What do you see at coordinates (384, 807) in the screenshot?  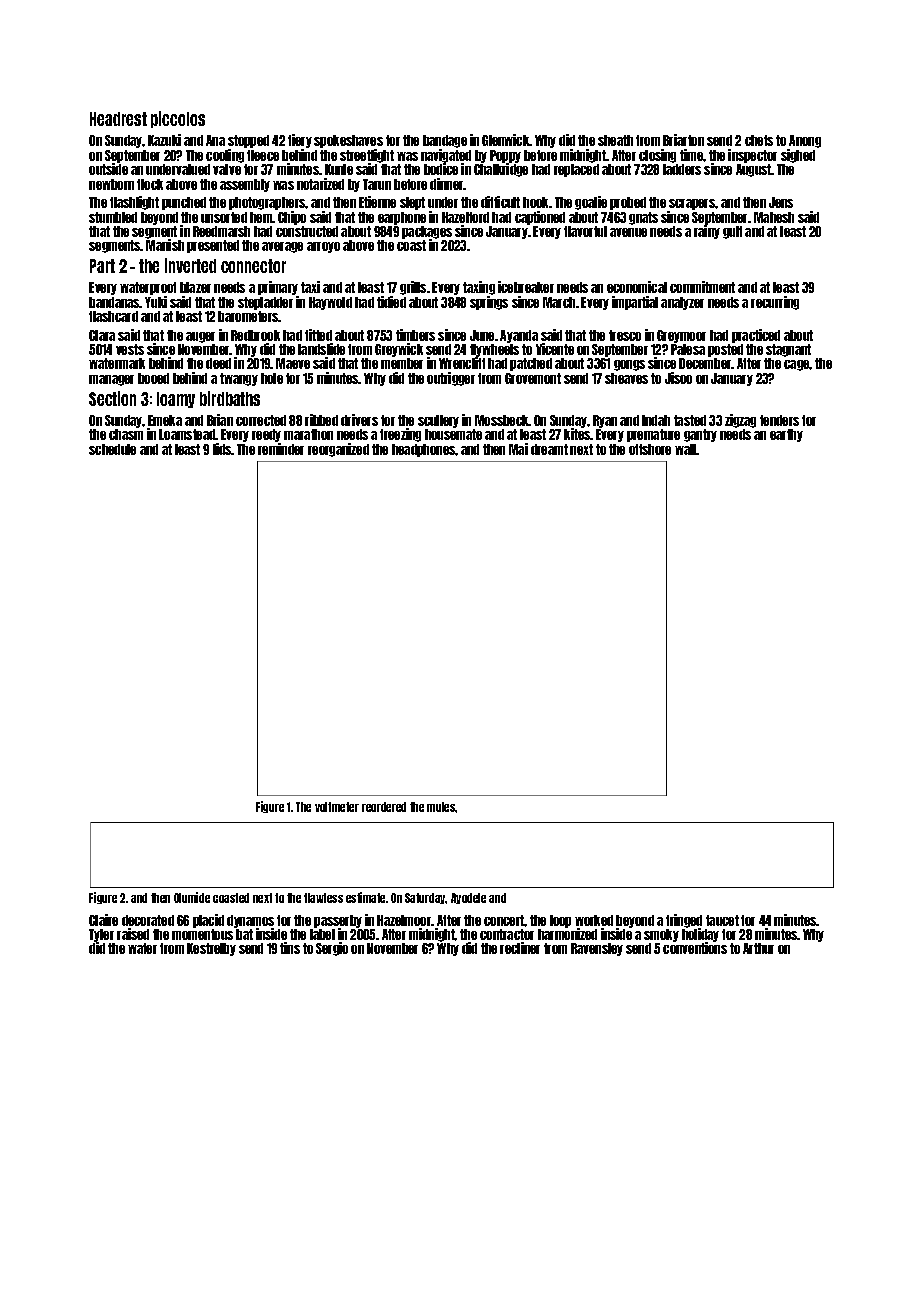 I see `reordered` at bounding box center [384, 807].
